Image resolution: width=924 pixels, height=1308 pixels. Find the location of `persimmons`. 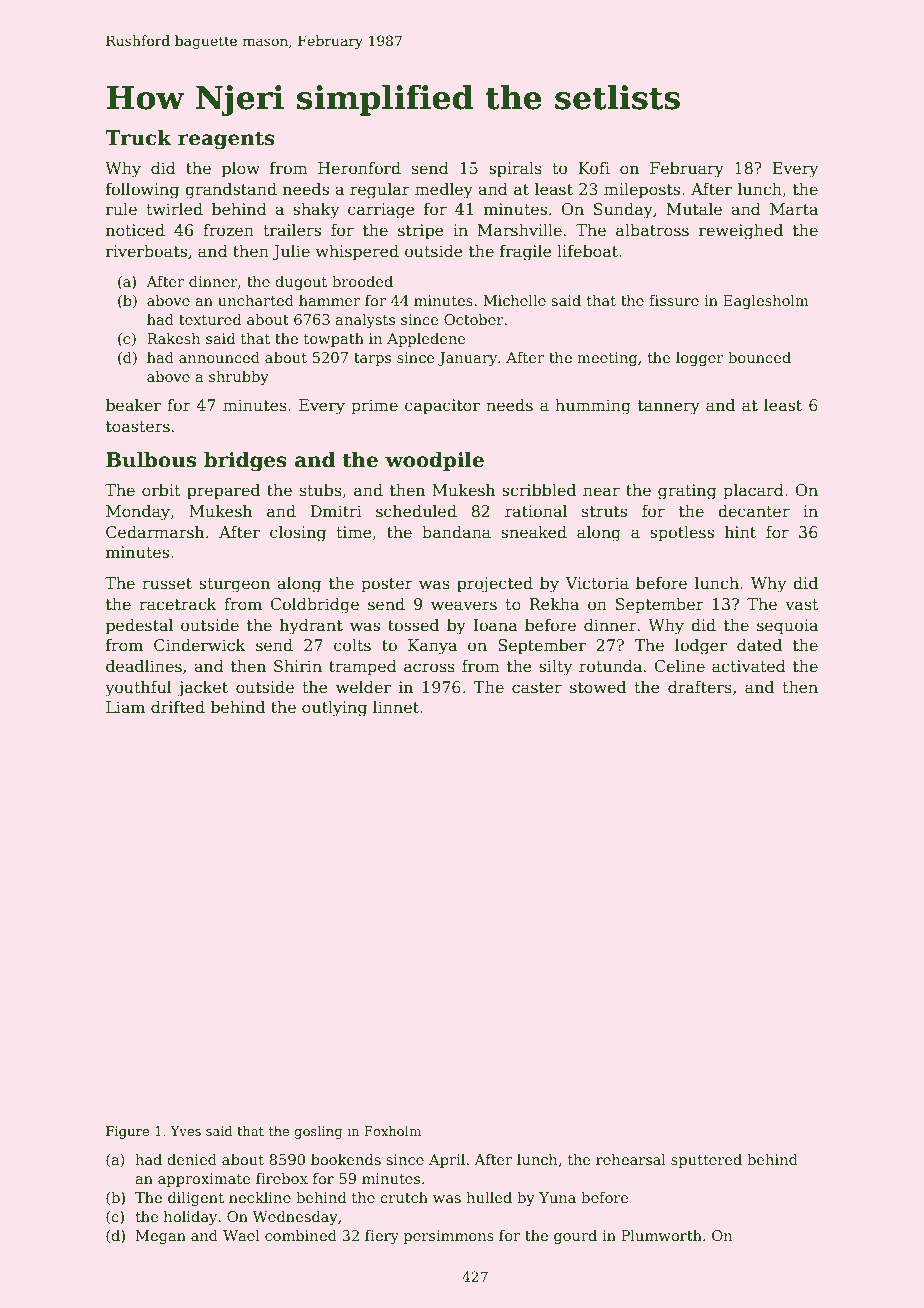

persimmons is located at coordinates (449, 1237).
